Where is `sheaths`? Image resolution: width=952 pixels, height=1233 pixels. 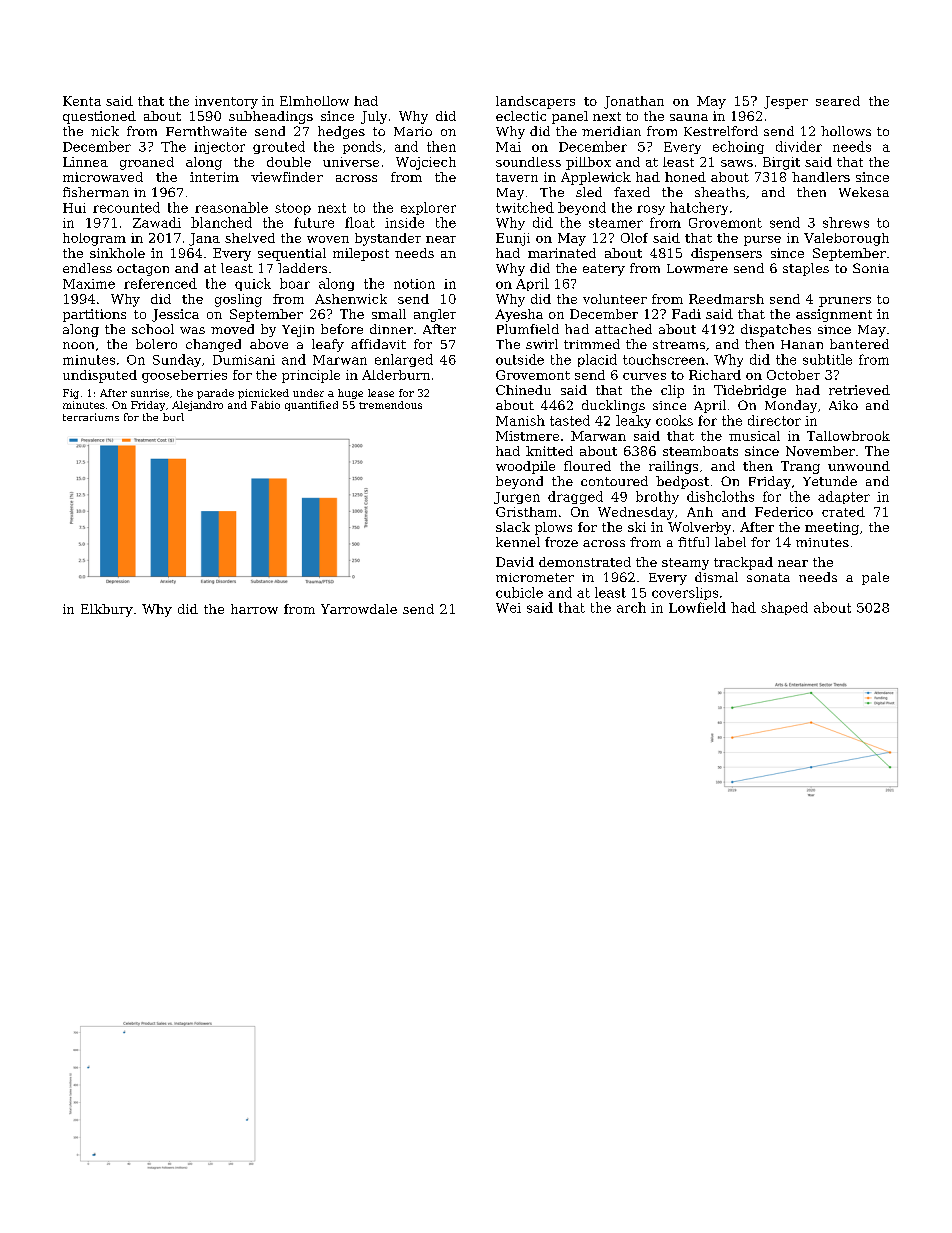
sheaths is located at coordinates (720, 192).
